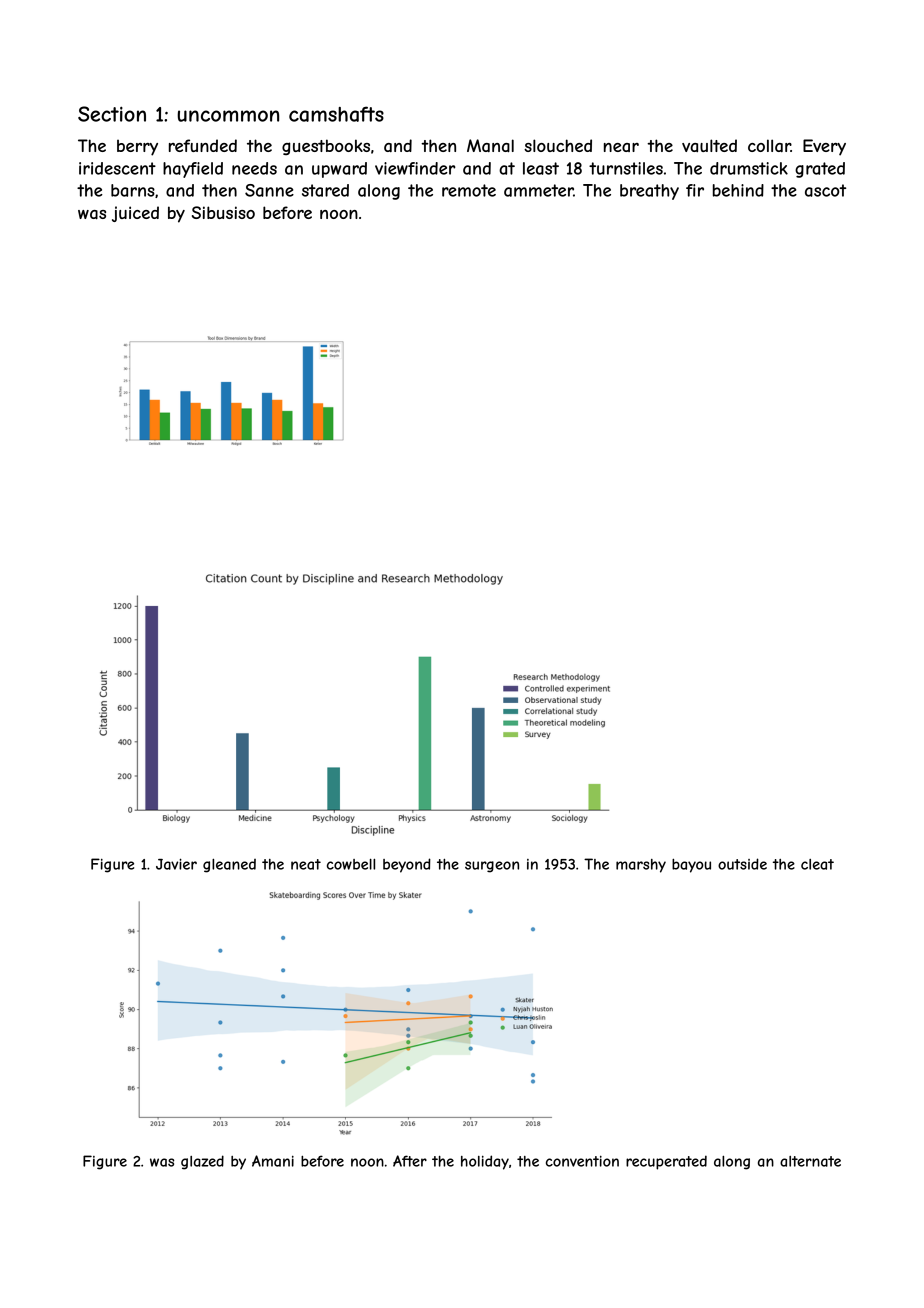 This screenshot has width=924, height=1308. Describe the element at coordinates (202, 1162) in the screenshot. I see `glazed` at that location.
